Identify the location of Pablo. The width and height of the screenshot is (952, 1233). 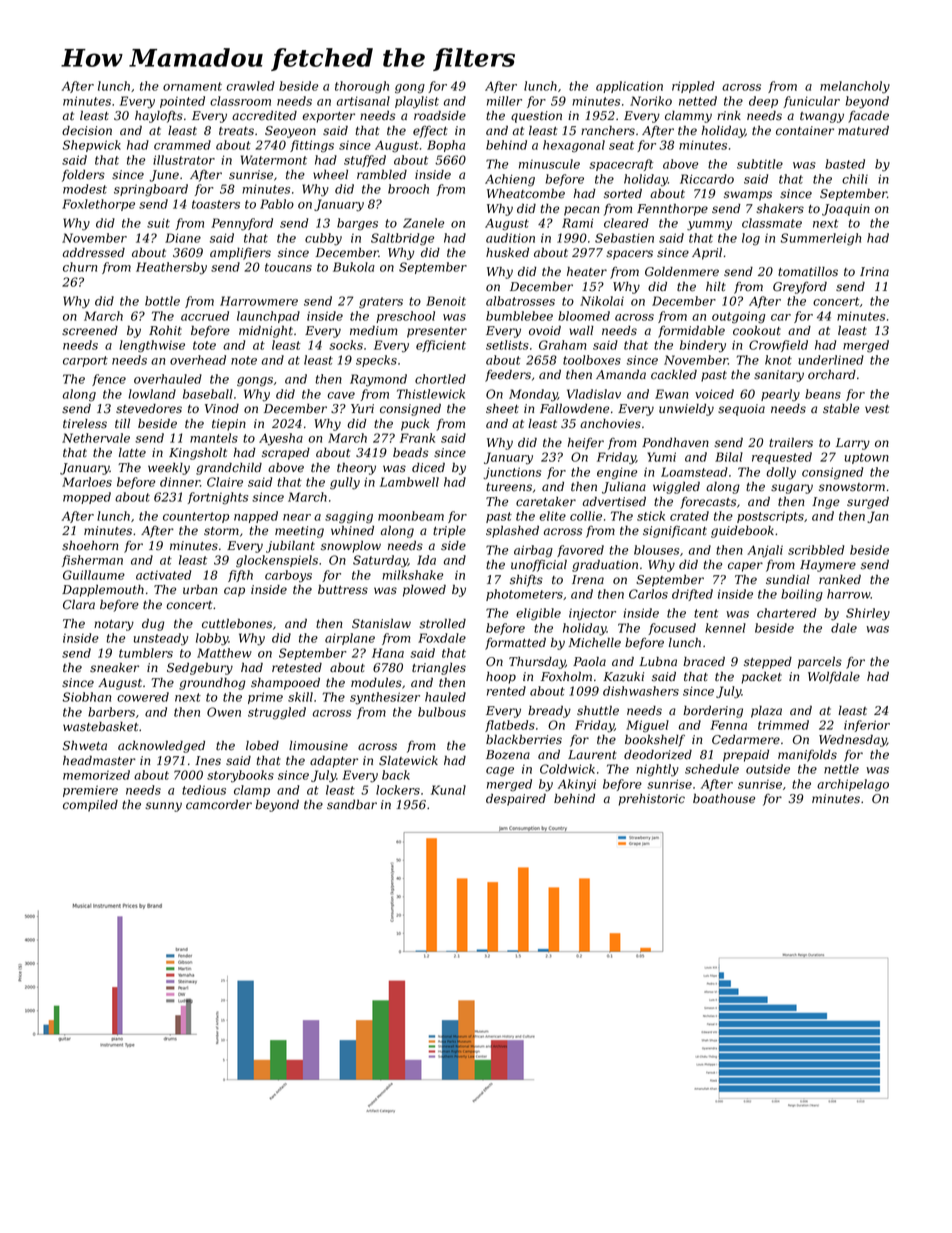
(277, 204).
